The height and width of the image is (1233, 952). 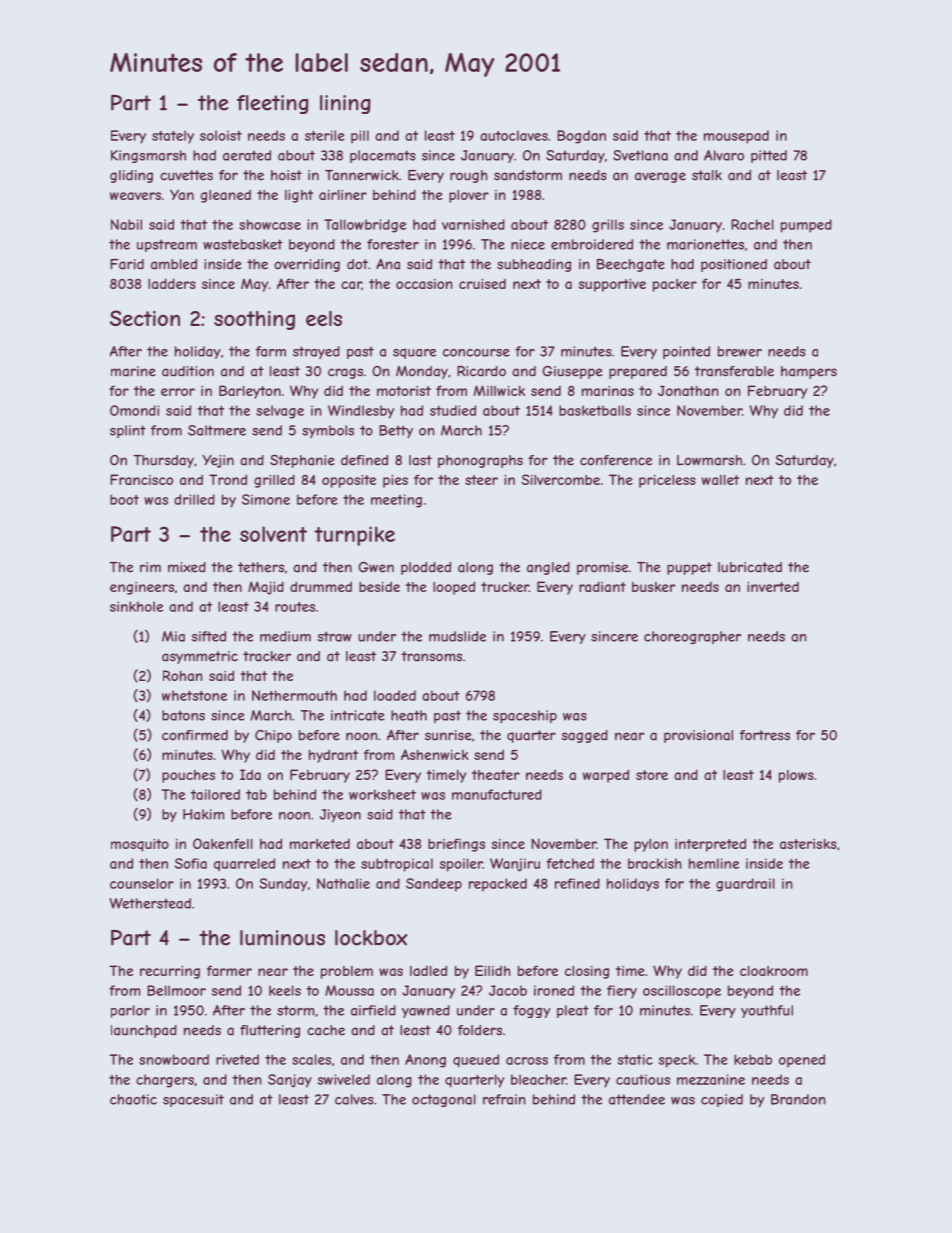 I want to click on store, so click(x=652, y=775).
